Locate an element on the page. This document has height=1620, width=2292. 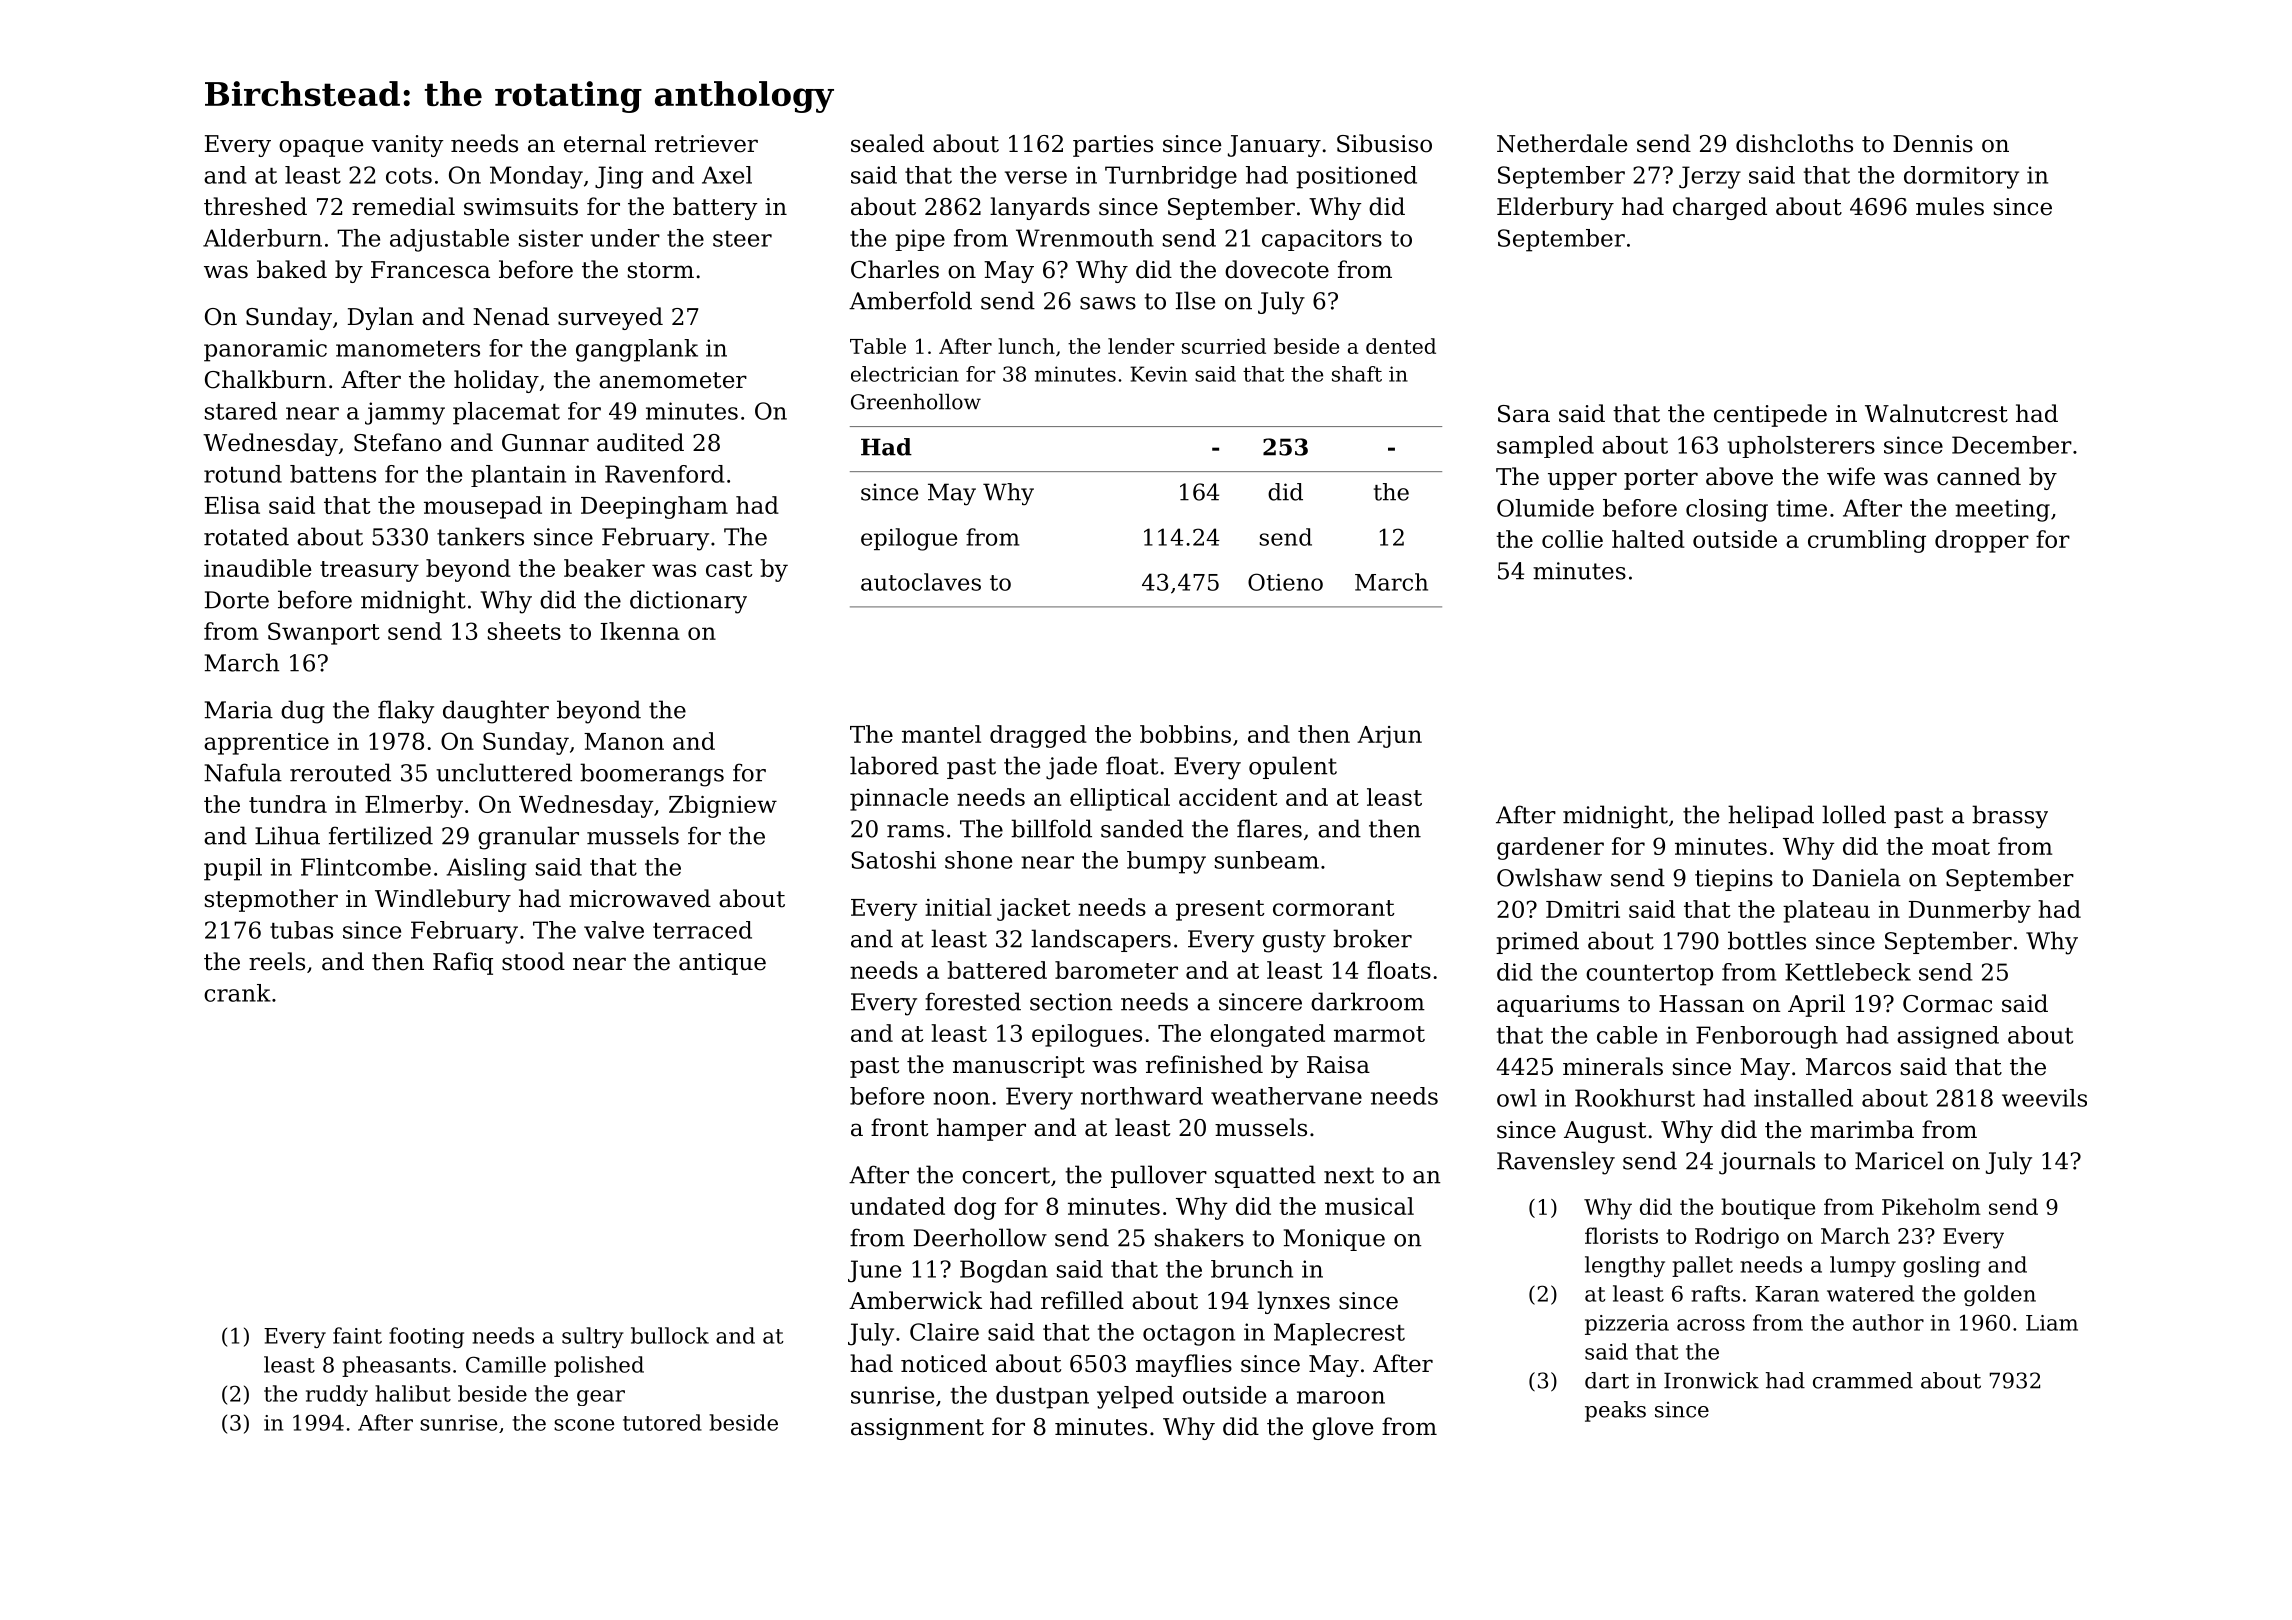
Walnutcrest is located at coordinates (1936, 413).
